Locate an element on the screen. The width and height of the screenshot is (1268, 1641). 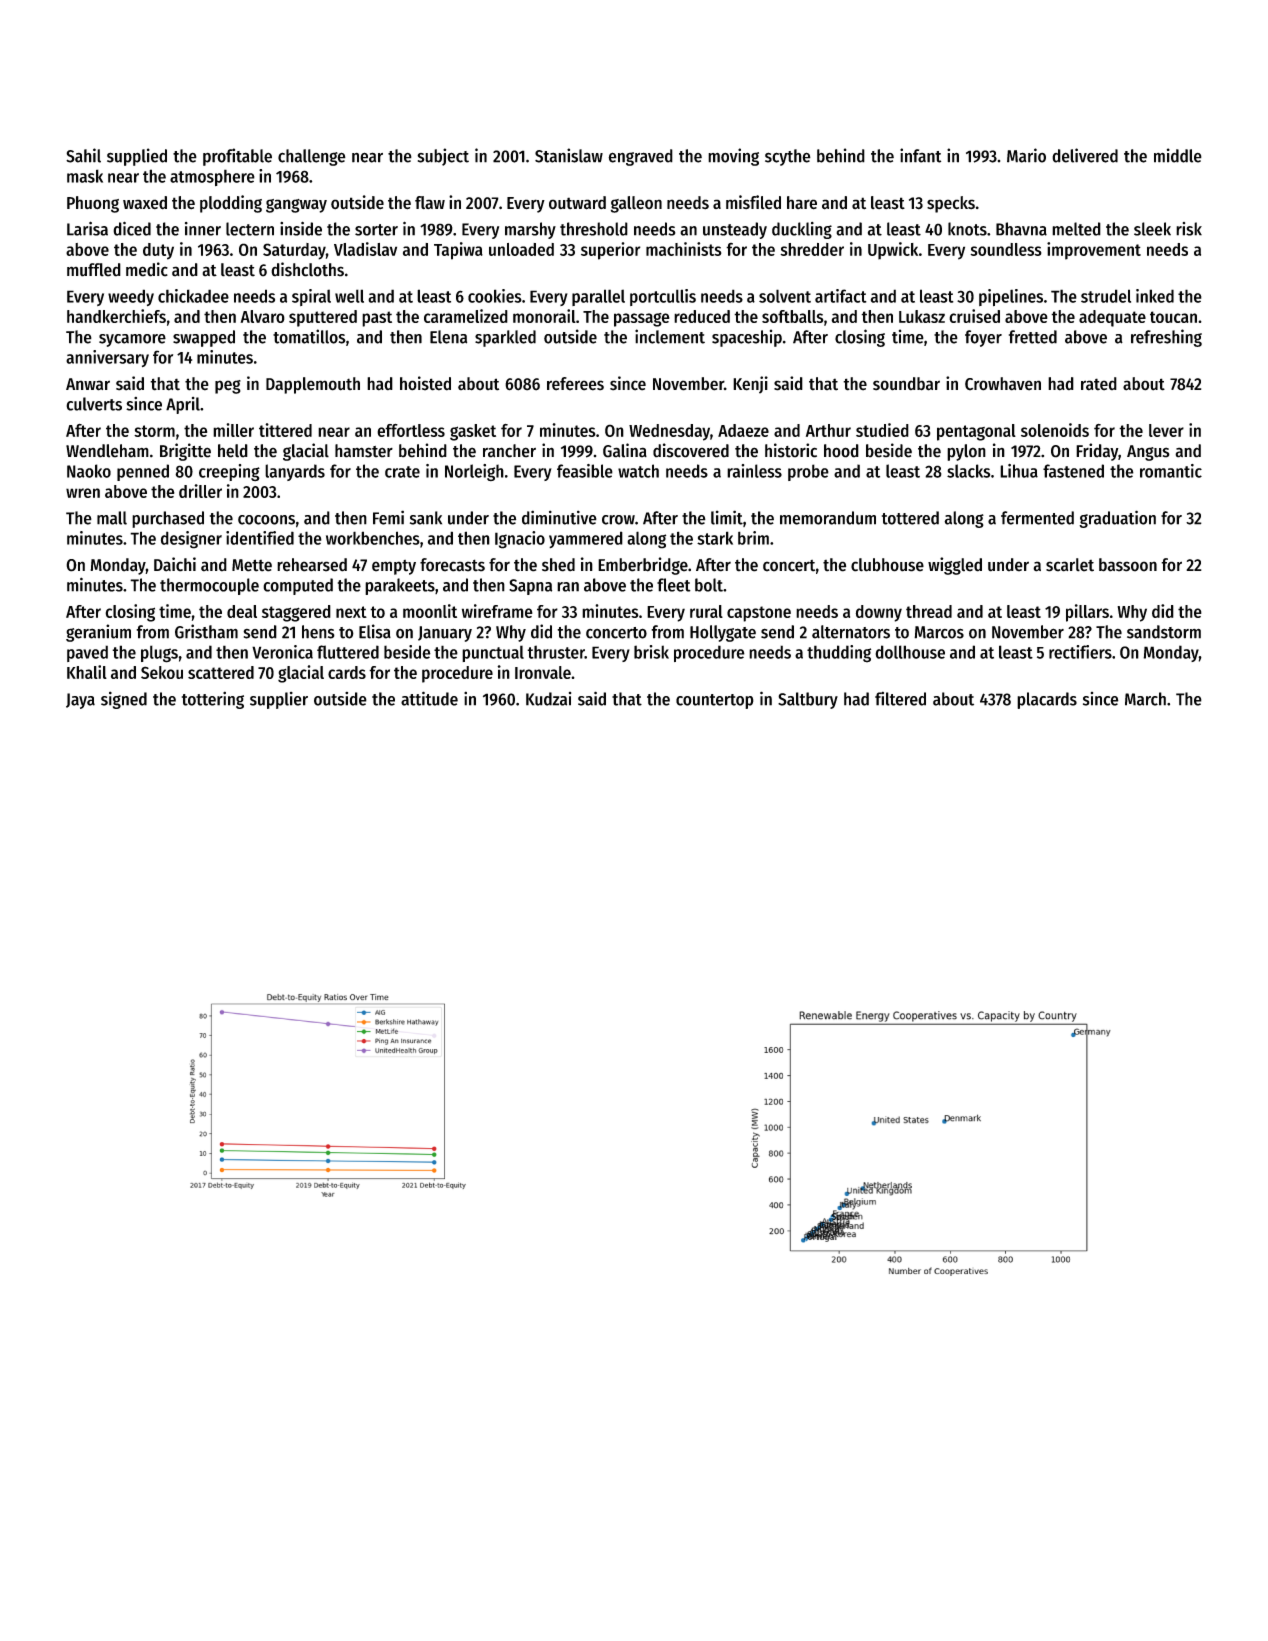
passage is located at coordinates (642, 320).
